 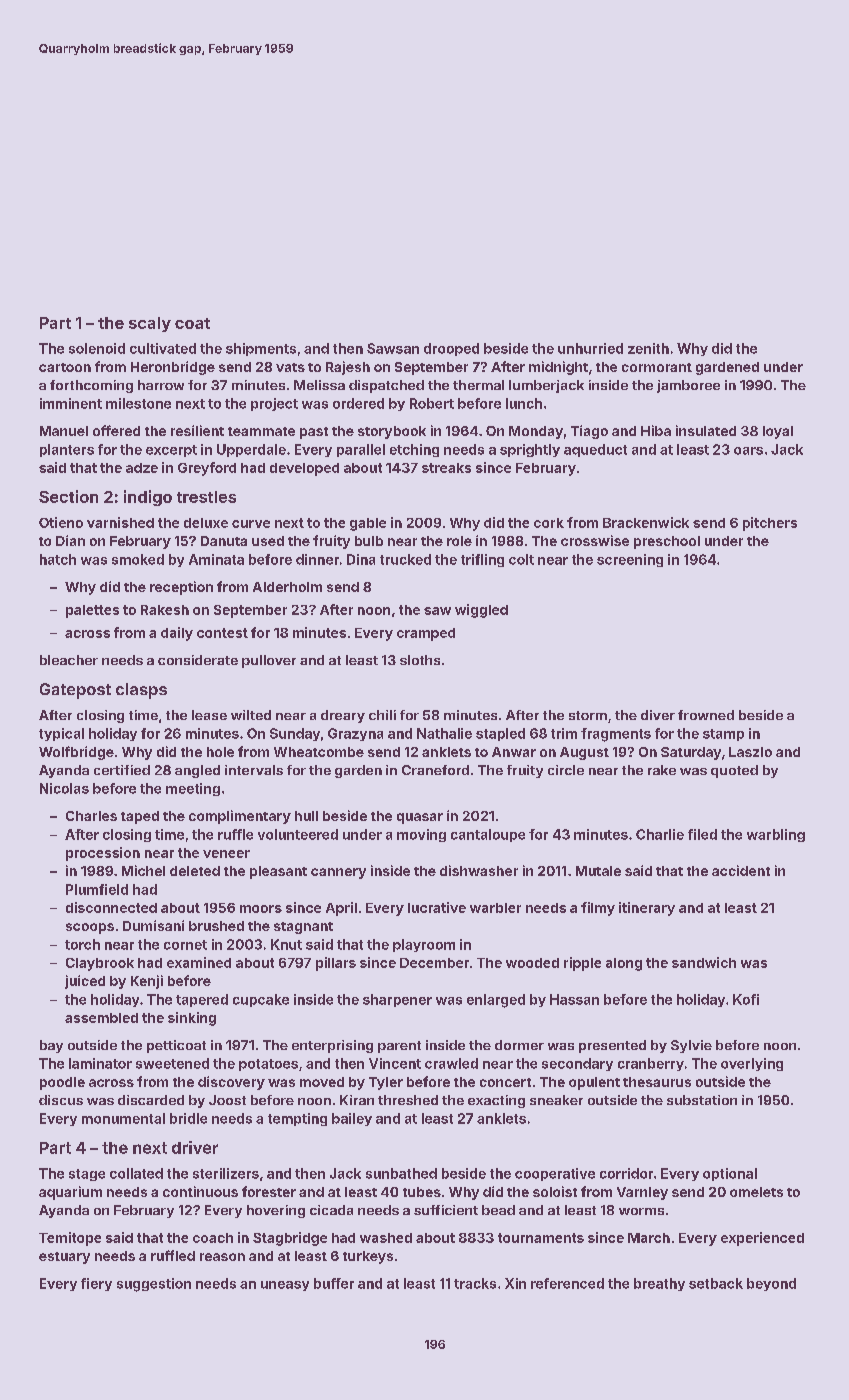 What do you see at coordinates (96, 1284) in the image?
I see `fiery` at bounding box center [96, 1284].
